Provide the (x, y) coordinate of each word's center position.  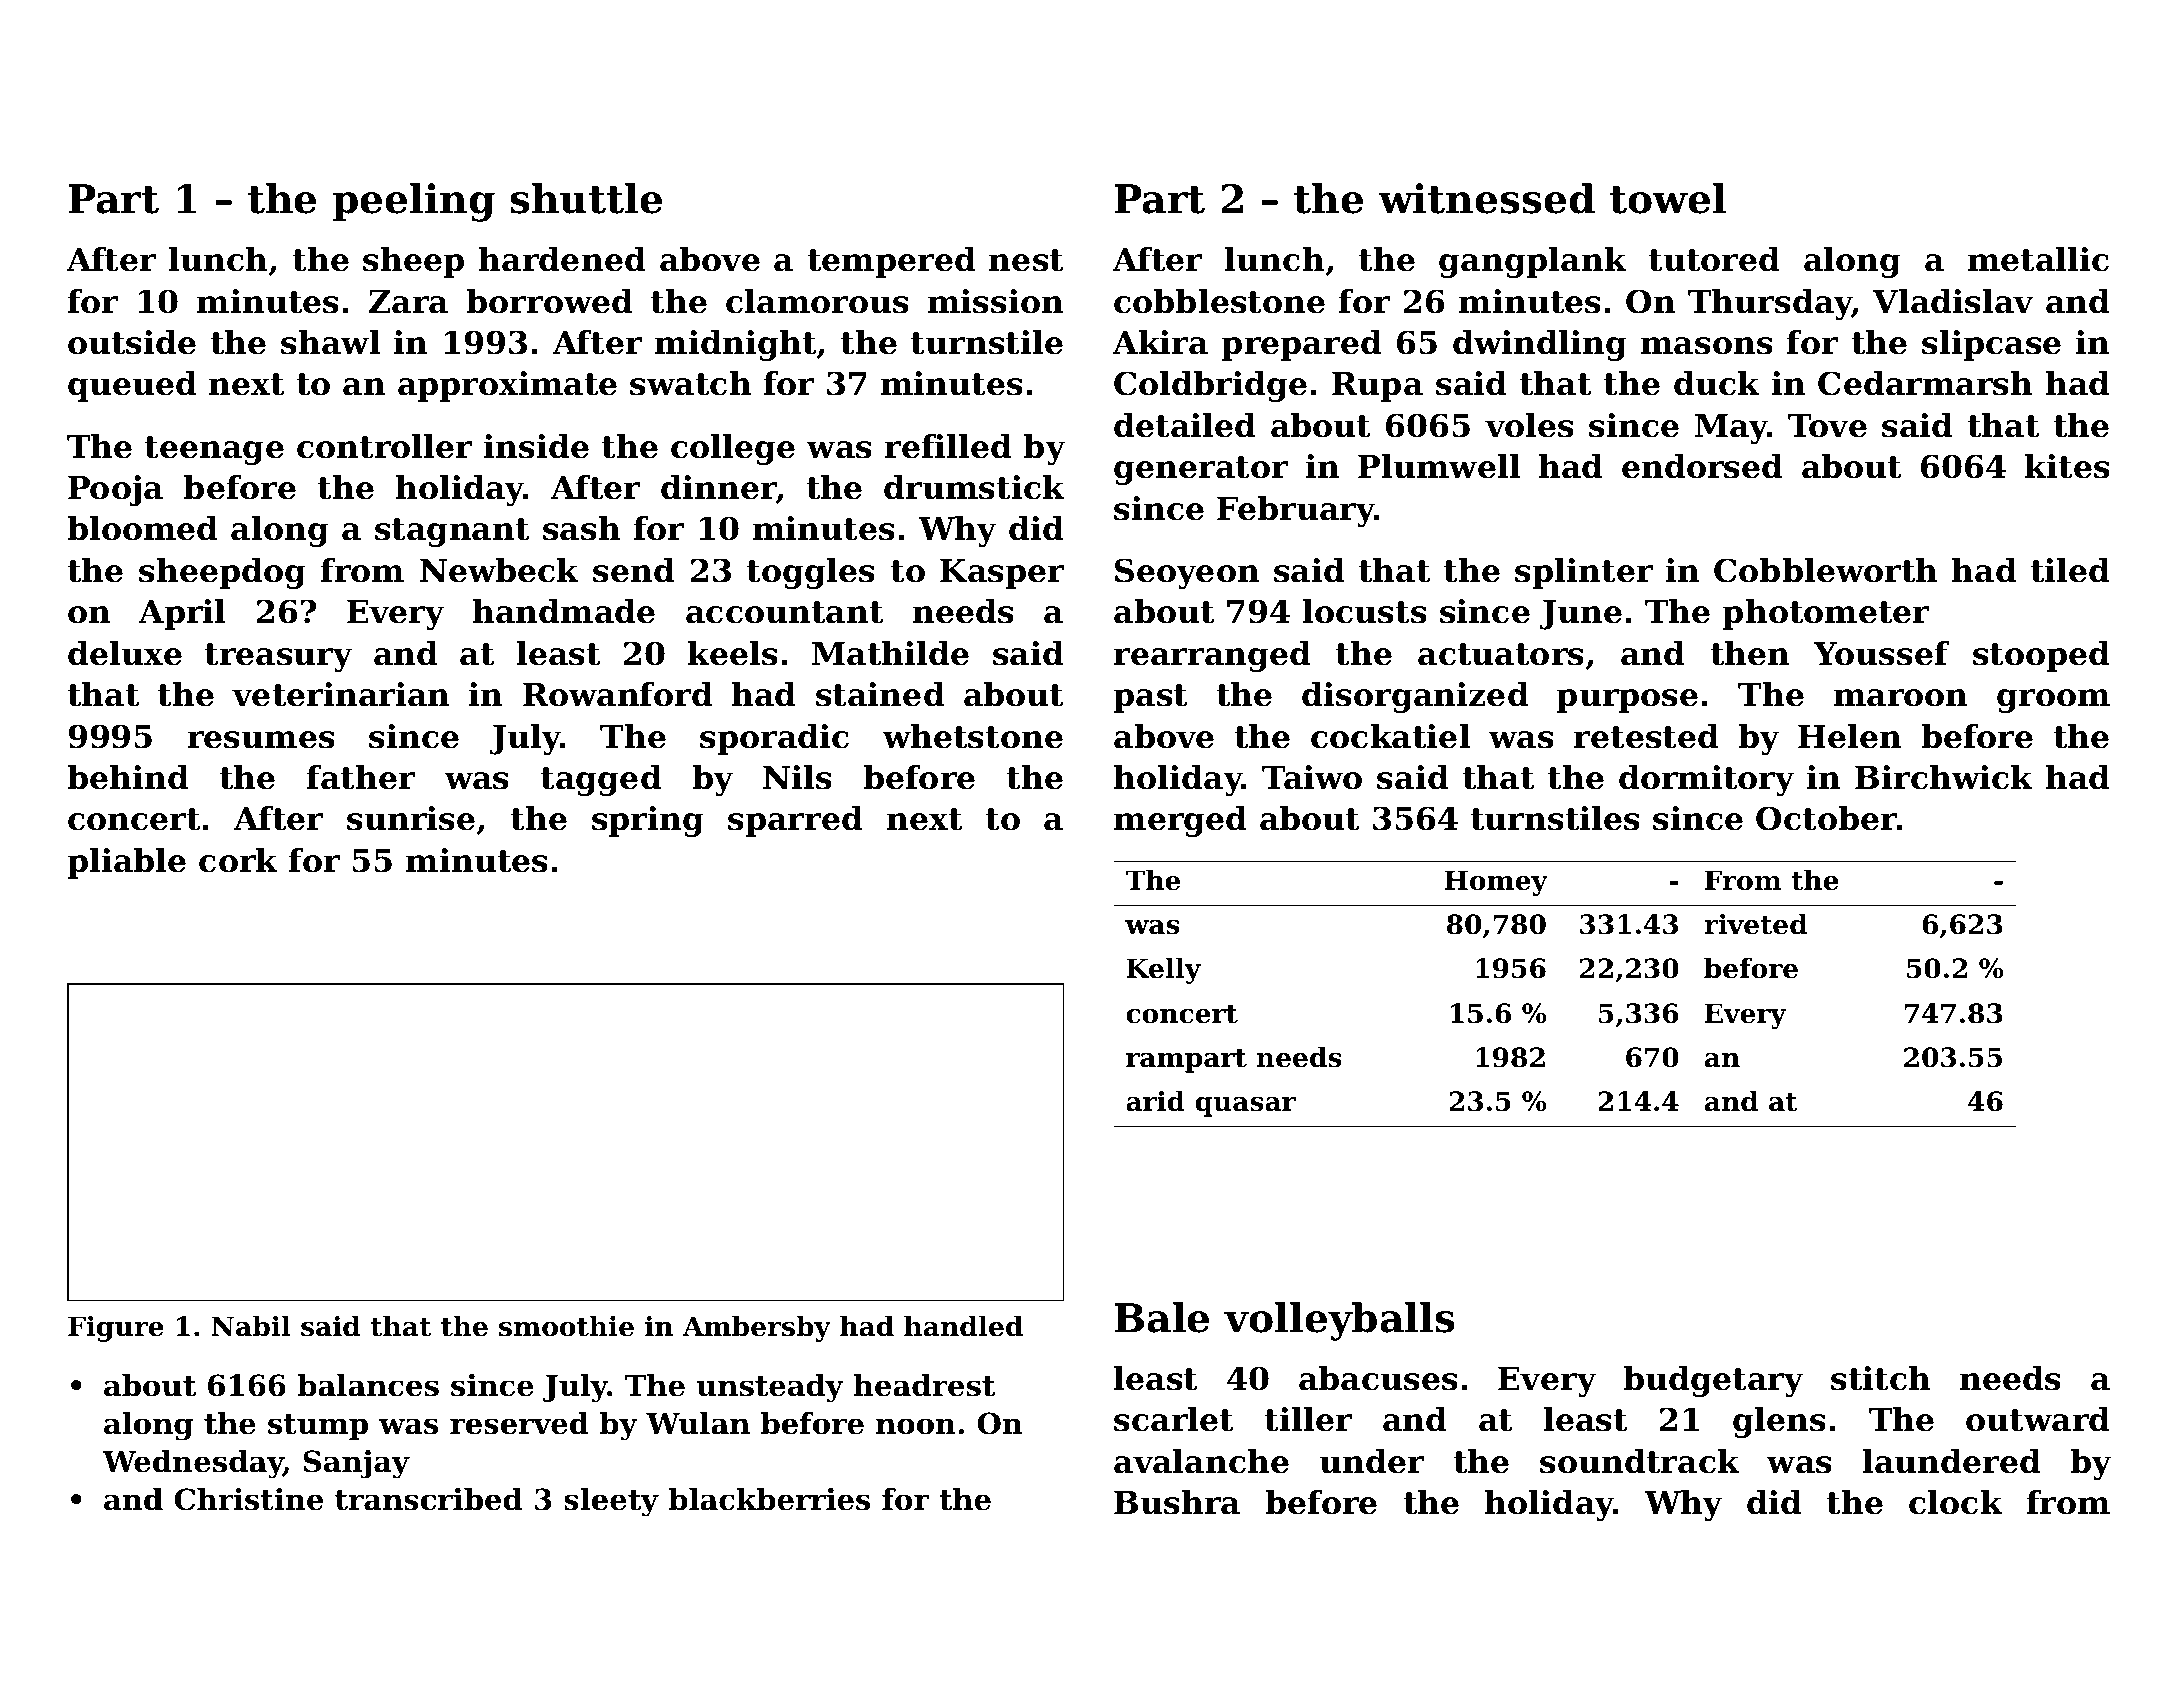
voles (1529, 425)
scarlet (1174, 1419)
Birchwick (1944, 777)
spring (648, 821)
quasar (1245, 1107)
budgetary (1713, 1381)
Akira (1160, 342)
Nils (797, 777)
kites (2067, 466)
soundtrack (1640, 1461)
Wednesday (192, 1464)
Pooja (115, 490)
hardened (562, 259)
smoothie (566, 1326)
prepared (1301, 345)
